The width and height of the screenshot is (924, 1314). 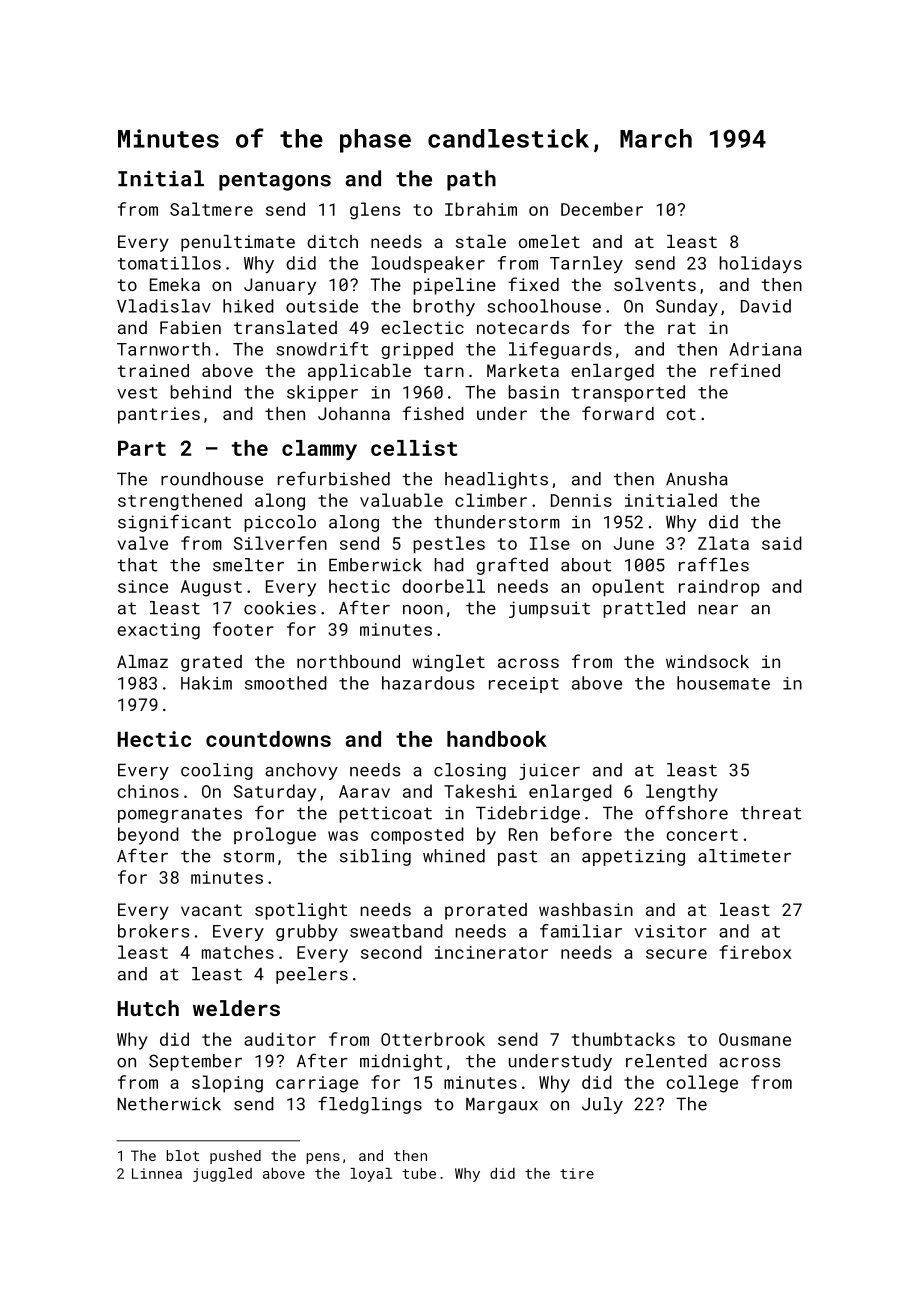 I want to click on skipper, so click(x=322, y=393).
